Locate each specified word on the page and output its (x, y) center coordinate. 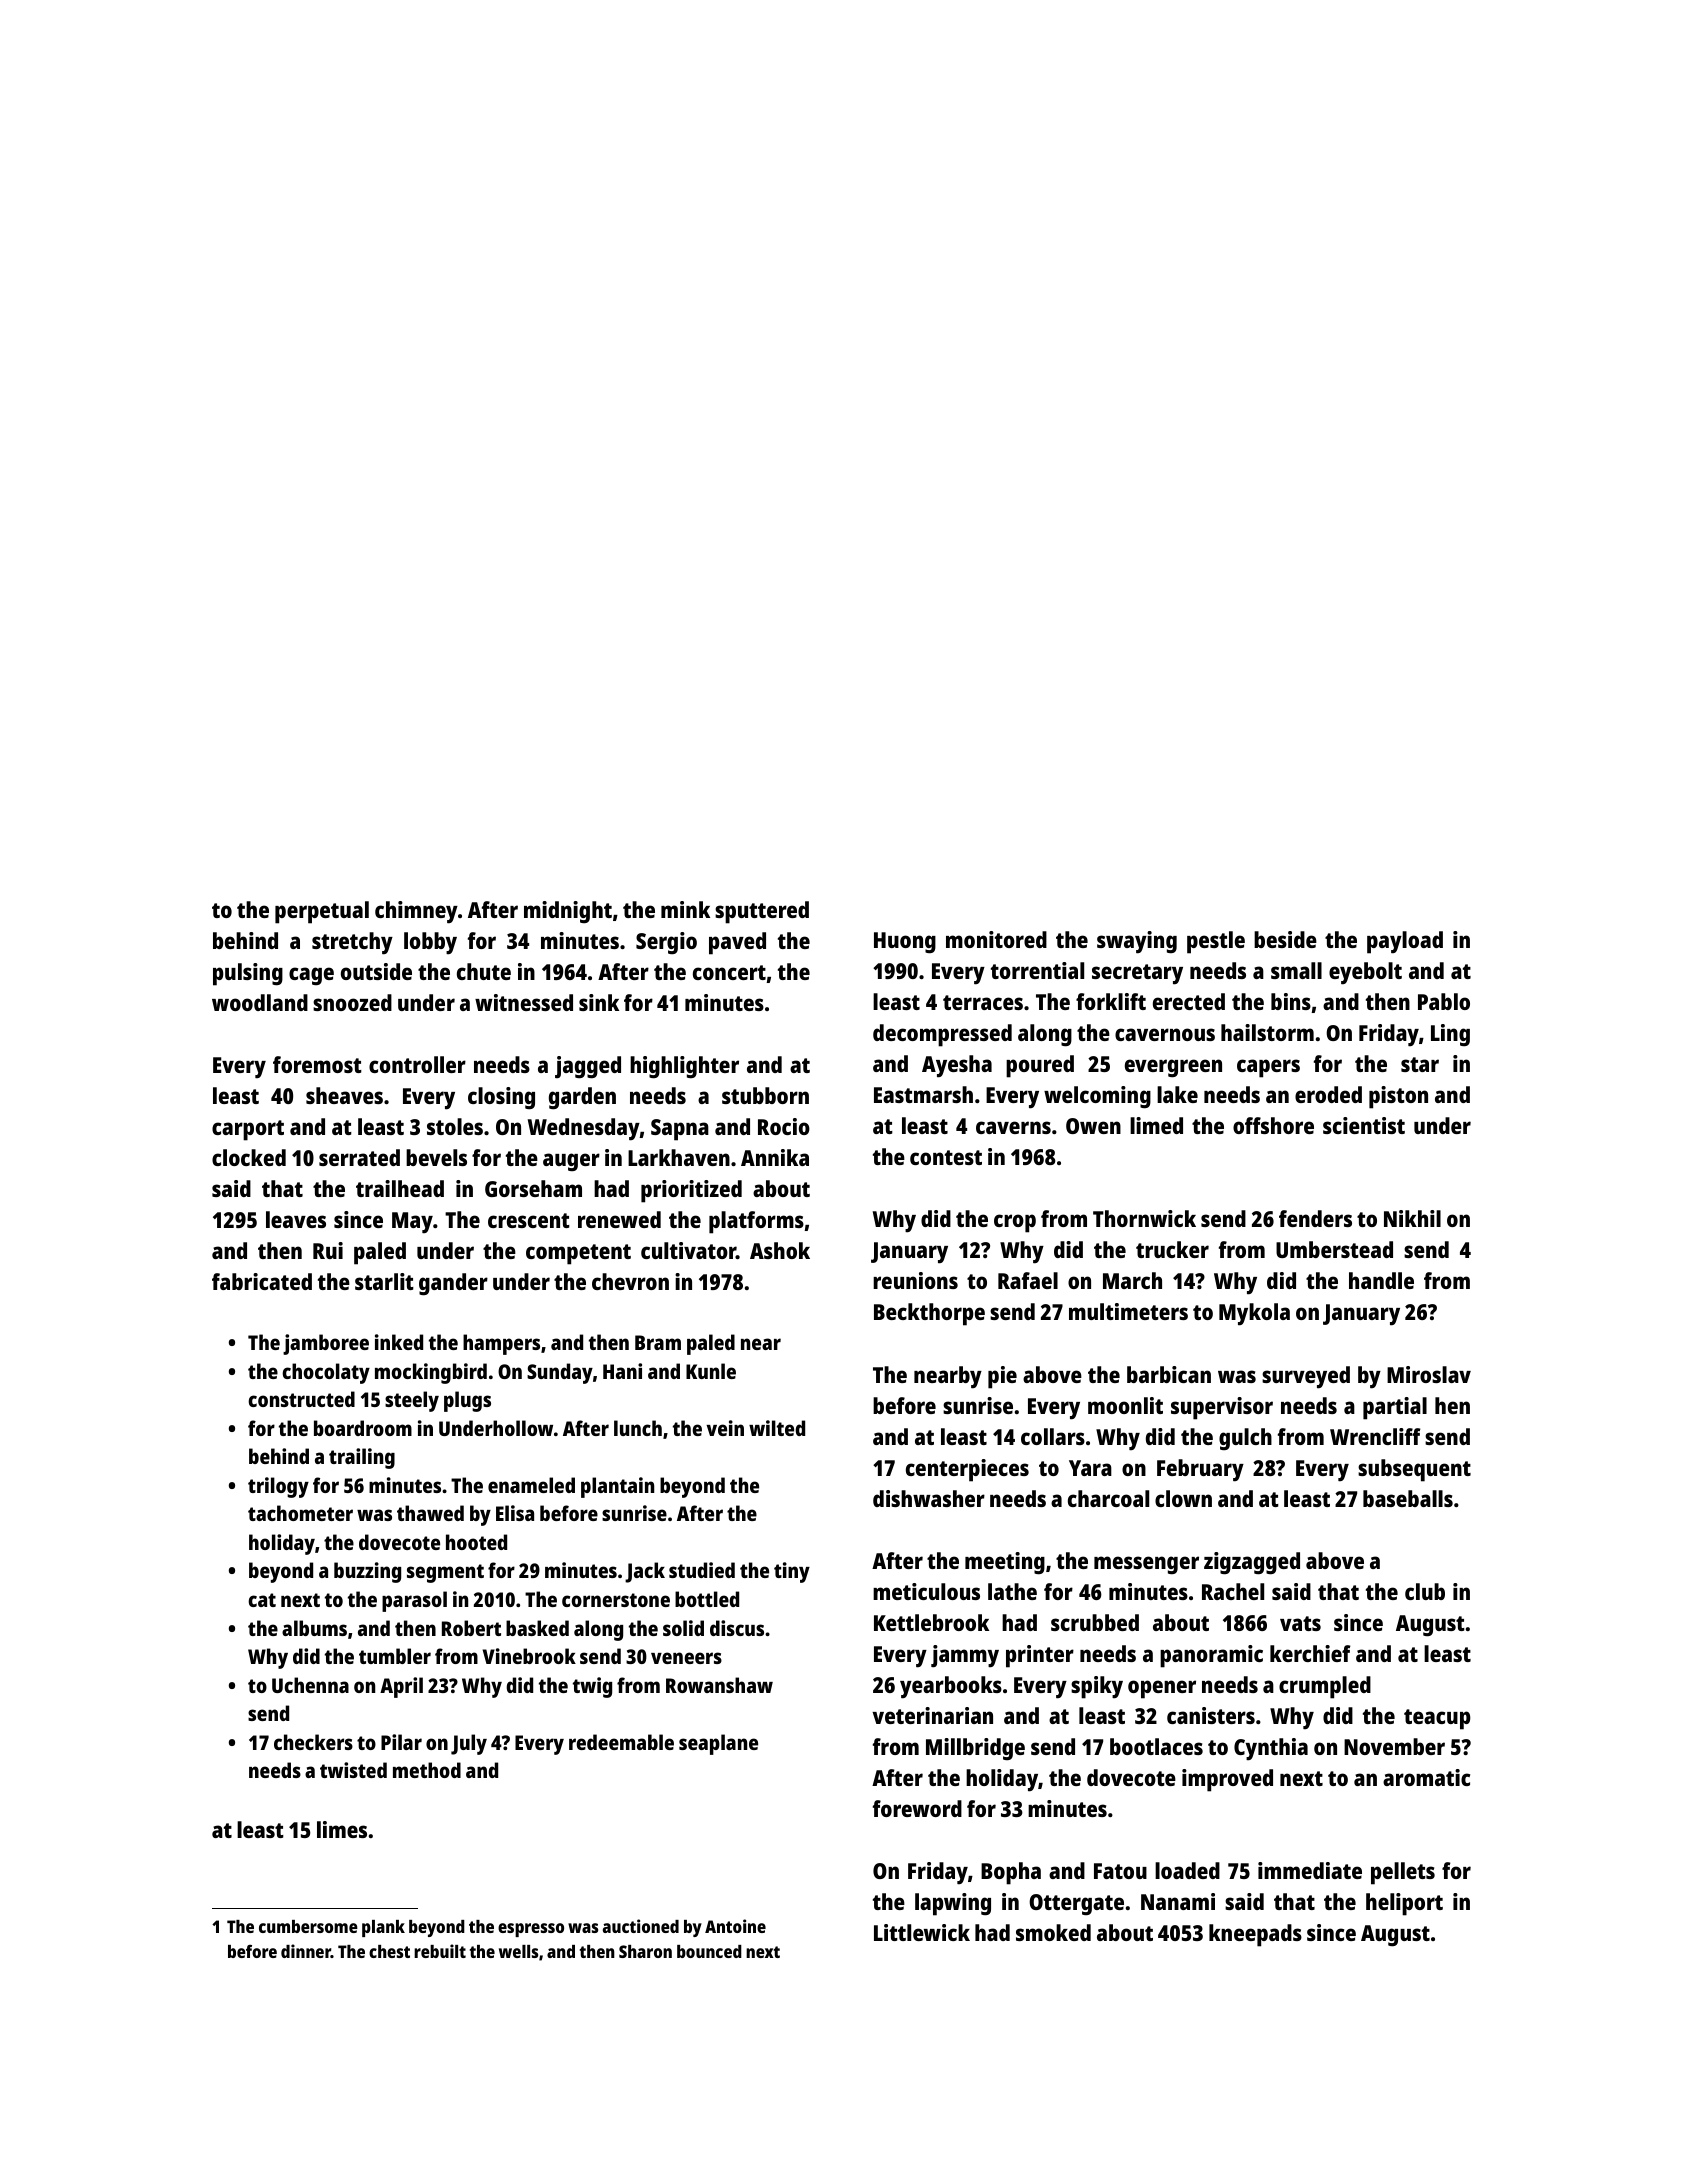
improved (1227, 1780)
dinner (306, 1951)
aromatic (1426, 1777)
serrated (359, 1157)
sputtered (762, 912)
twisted (353, 1770)
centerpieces (967, 1470)
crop (1015, 1223)
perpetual (322, 912)
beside (1285, 939)
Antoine (735, 1926)
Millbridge (975, 1749)
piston (1398, 1097)
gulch (1245, 1439)
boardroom (363, 1428)
